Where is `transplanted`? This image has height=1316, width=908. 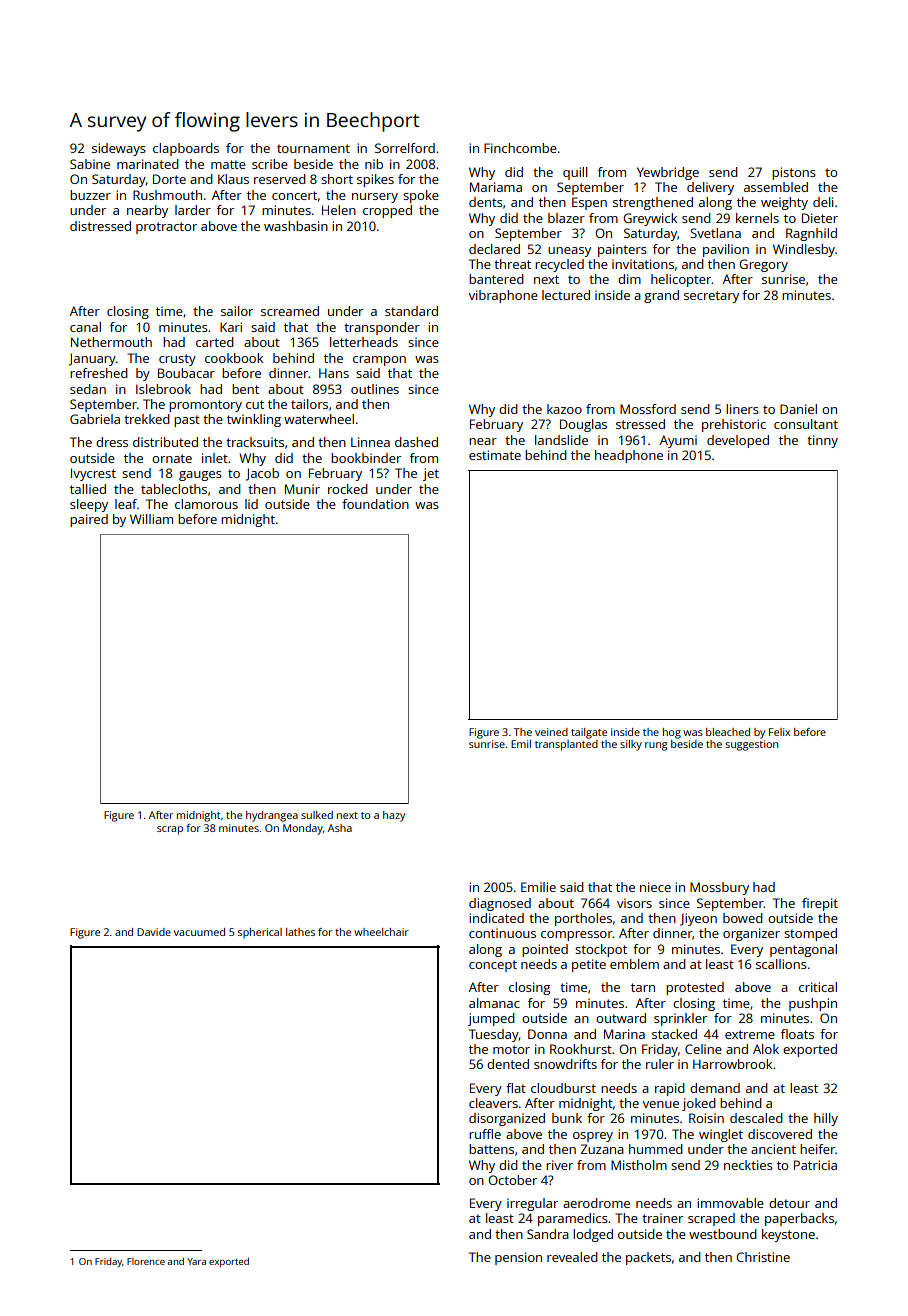 transplanted is located at coordinates (566, 745).
